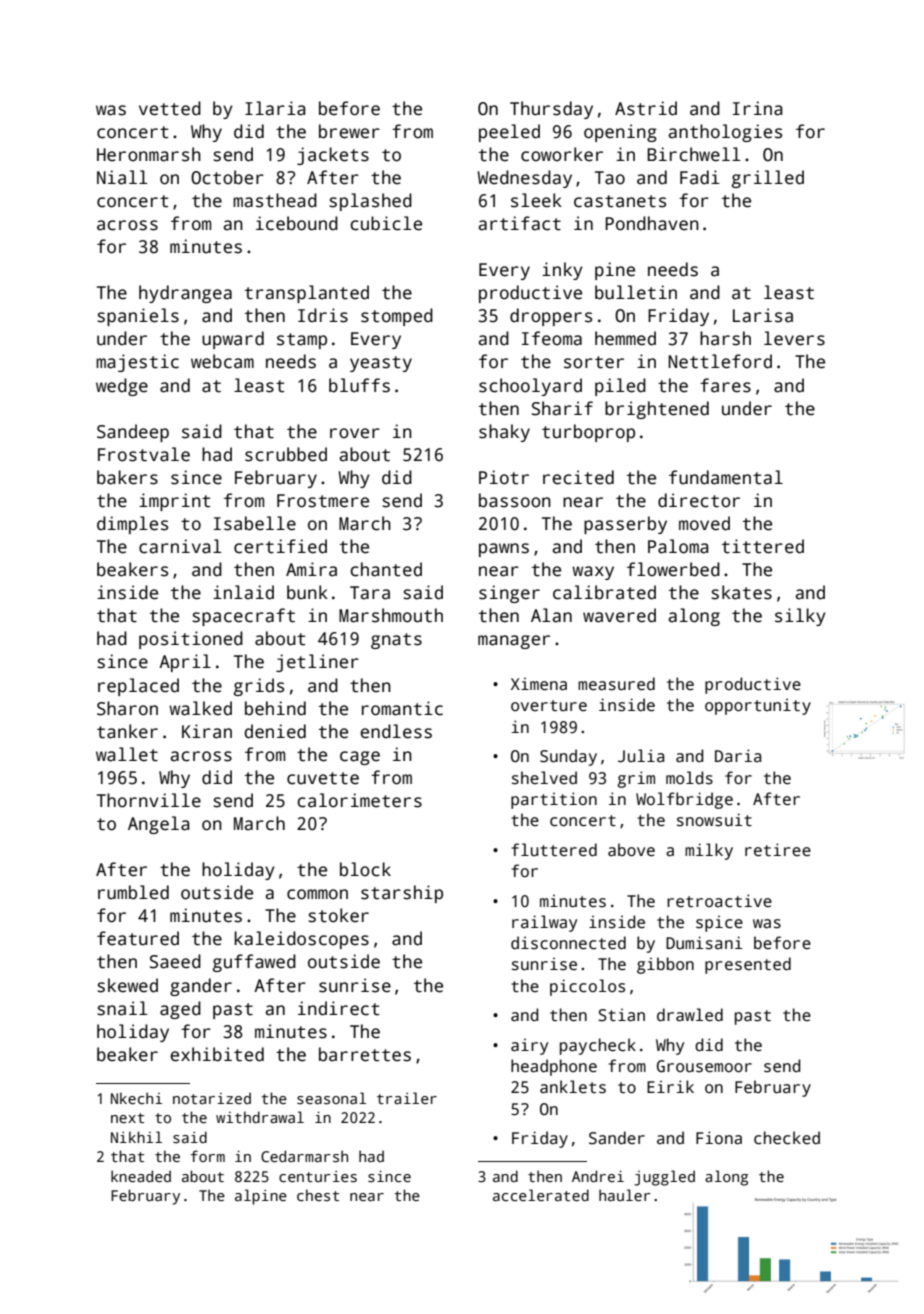 This page has width=924, height=1314. I want to click on walked, so click(200, 708).
